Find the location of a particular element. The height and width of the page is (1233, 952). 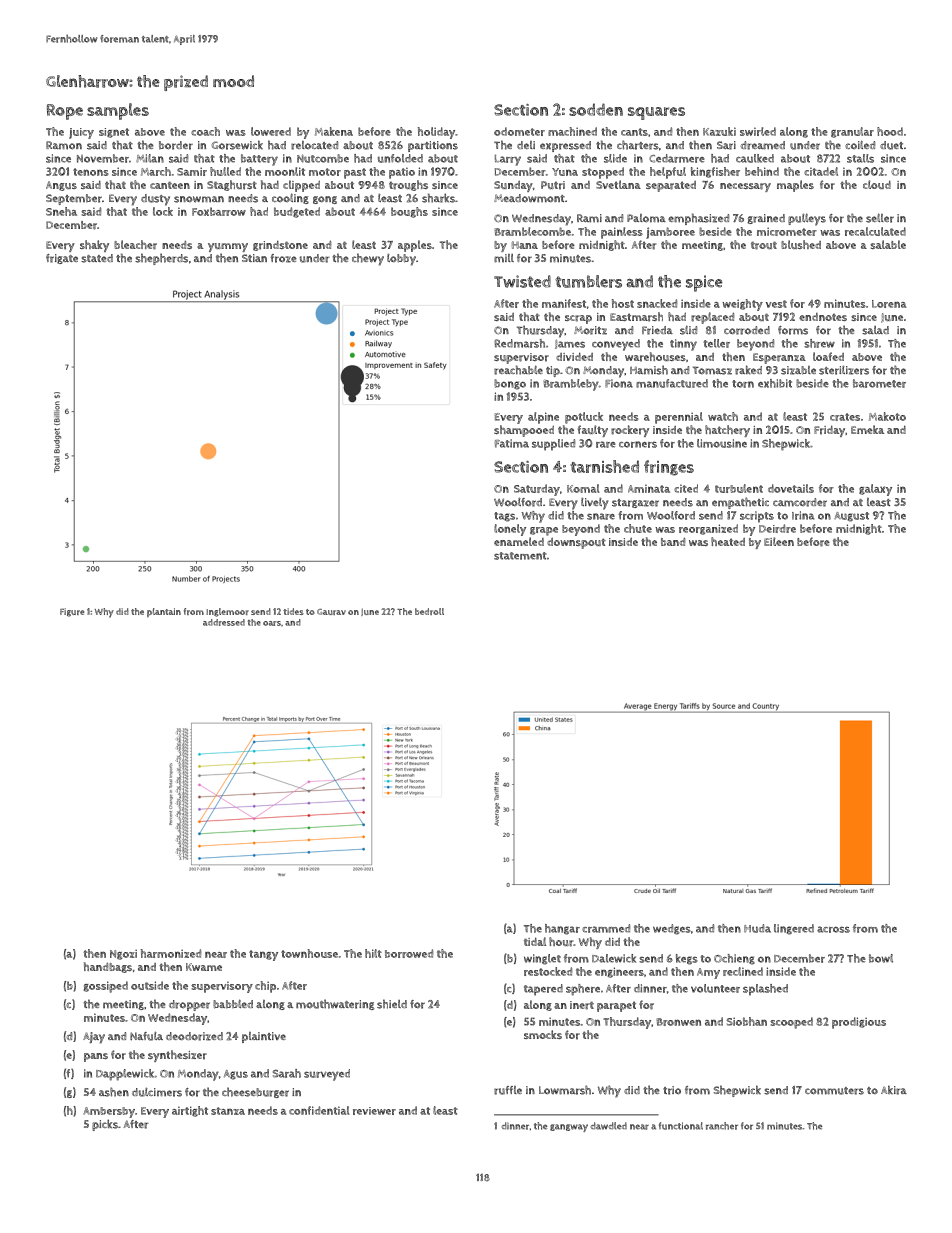

Eileen is located at coordinates (779, 541).
